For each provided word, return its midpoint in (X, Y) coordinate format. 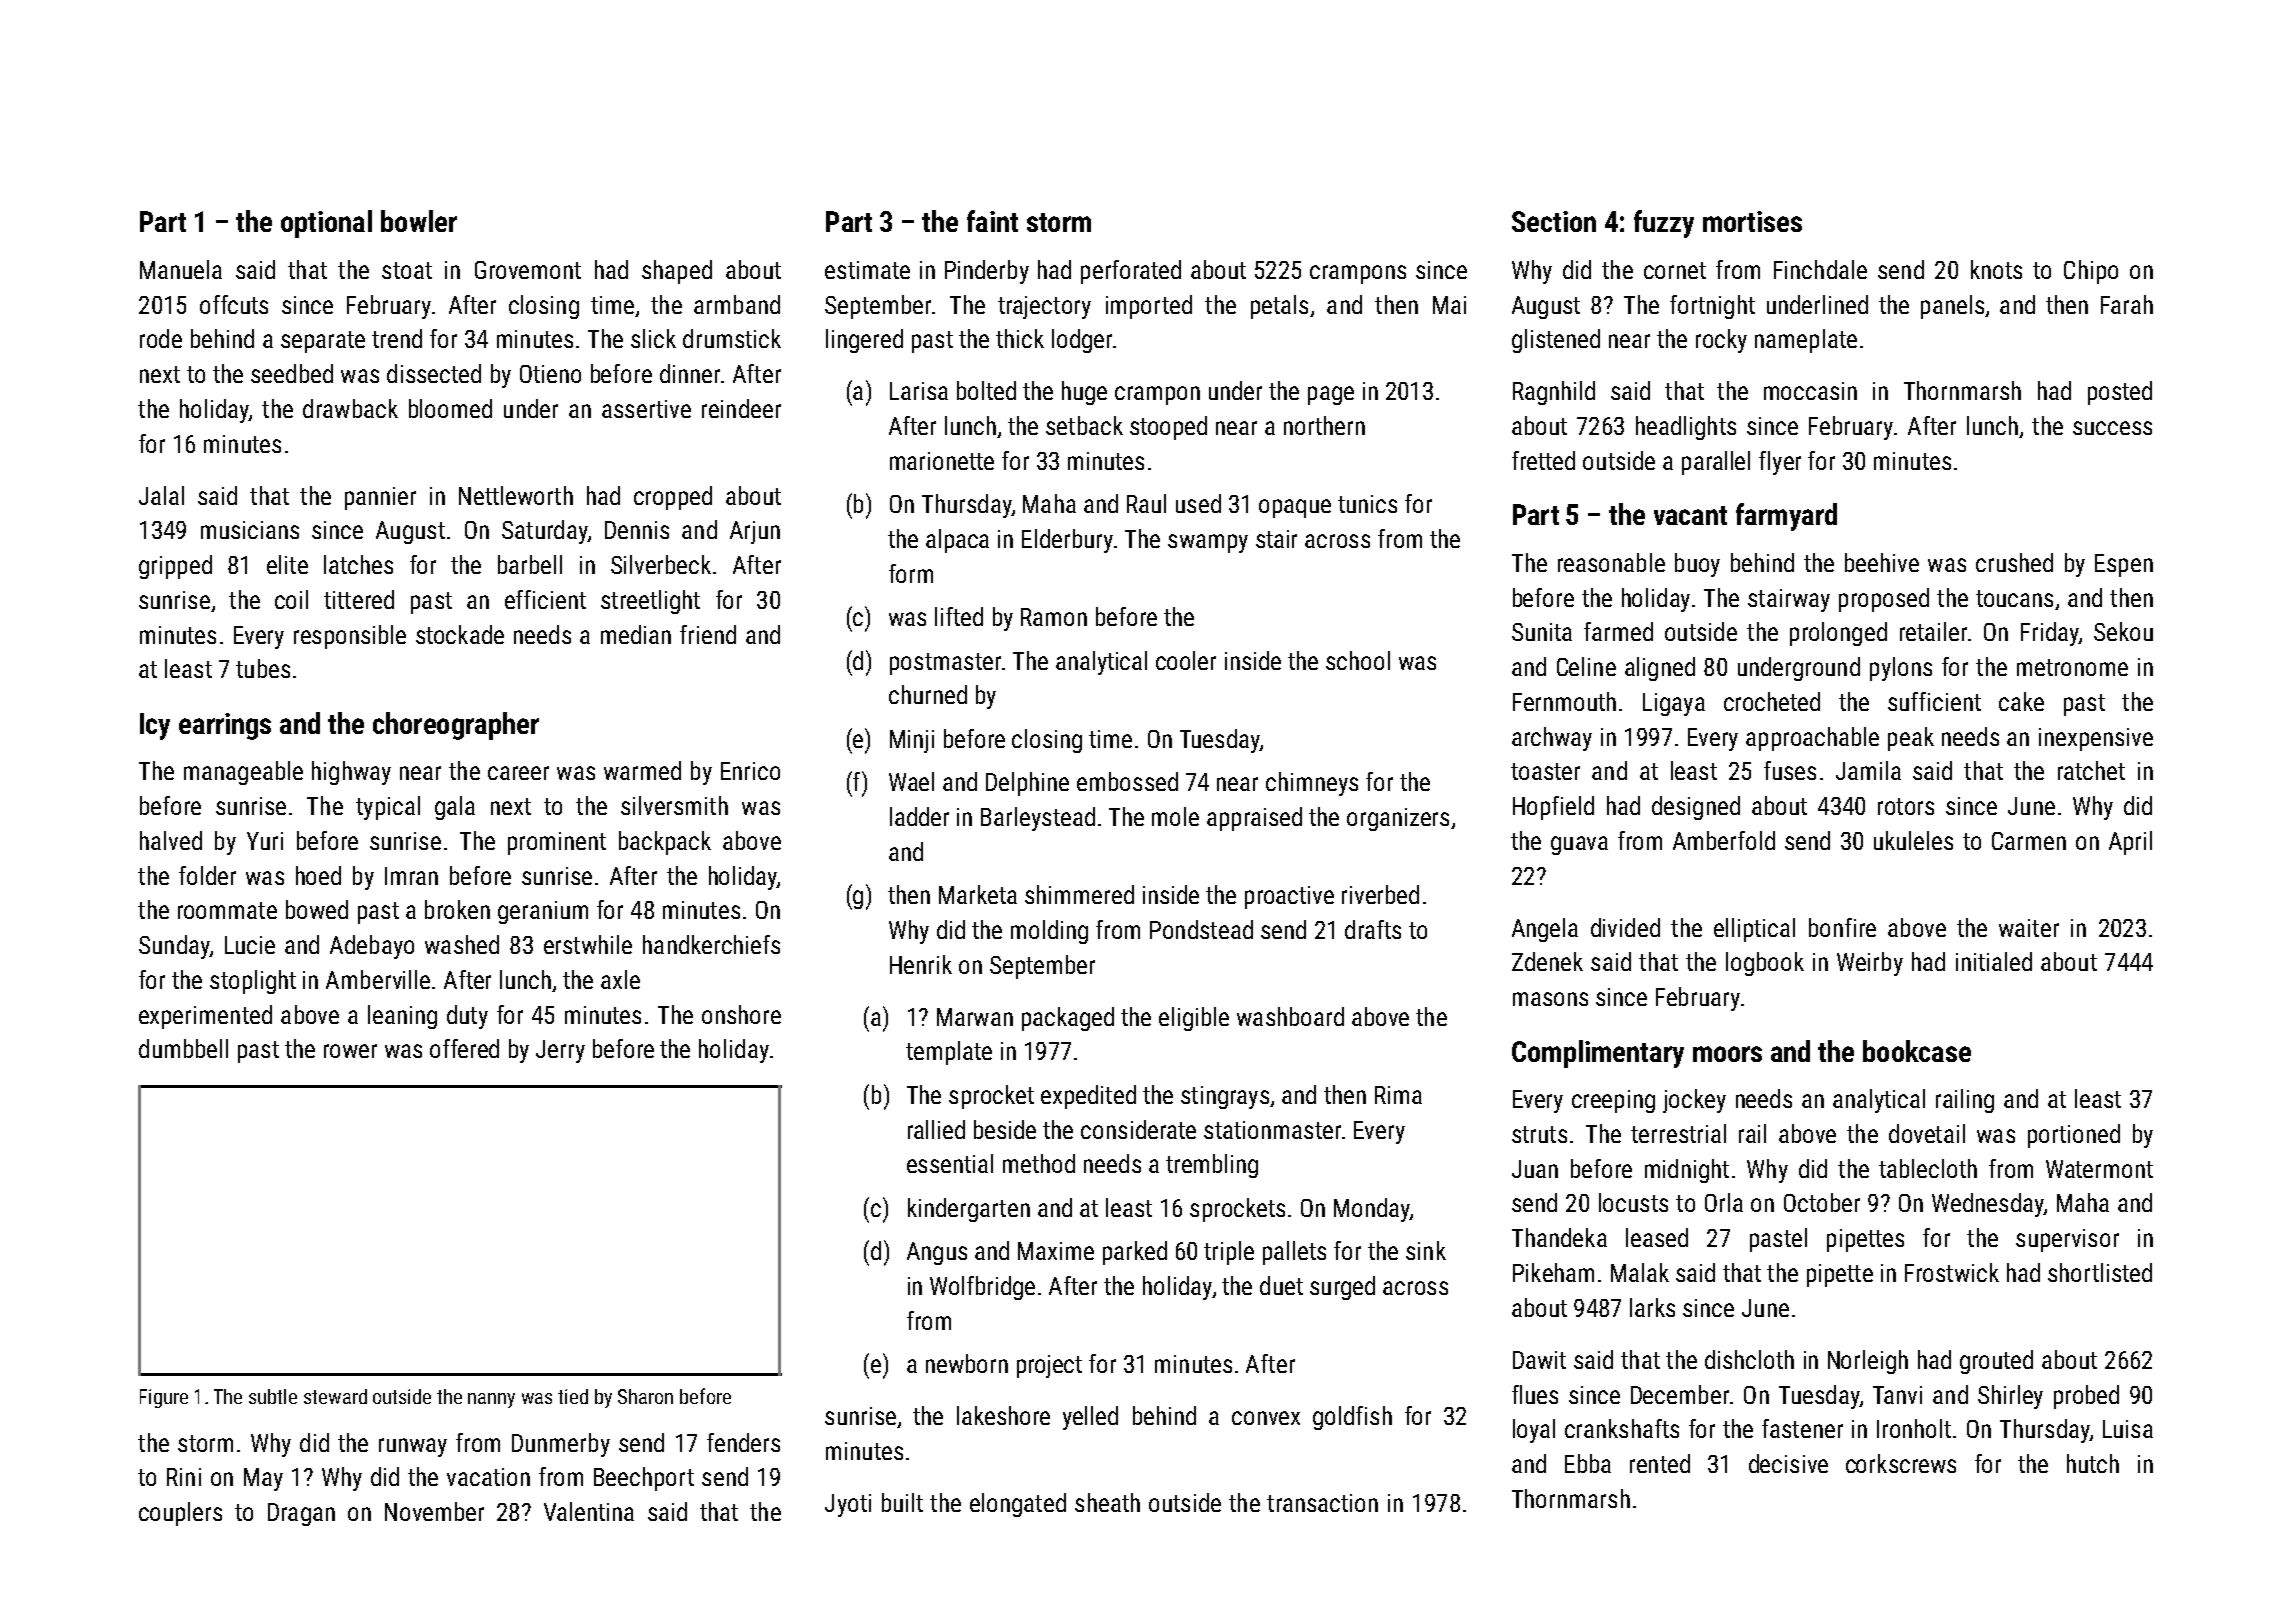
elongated (1018, 1505)
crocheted (1772, 701)
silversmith (674, 805)
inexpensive (2096, 739)
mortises (1752, 221)
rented (1660, 1463)
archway (1552, 739)
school (1358, 660)
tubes (263, 668)
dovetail (1927, 1133)
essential (950, 1163)
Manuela (181, 269)
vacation (488, 1477)
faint (992, 221)
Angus (937, 1253)
